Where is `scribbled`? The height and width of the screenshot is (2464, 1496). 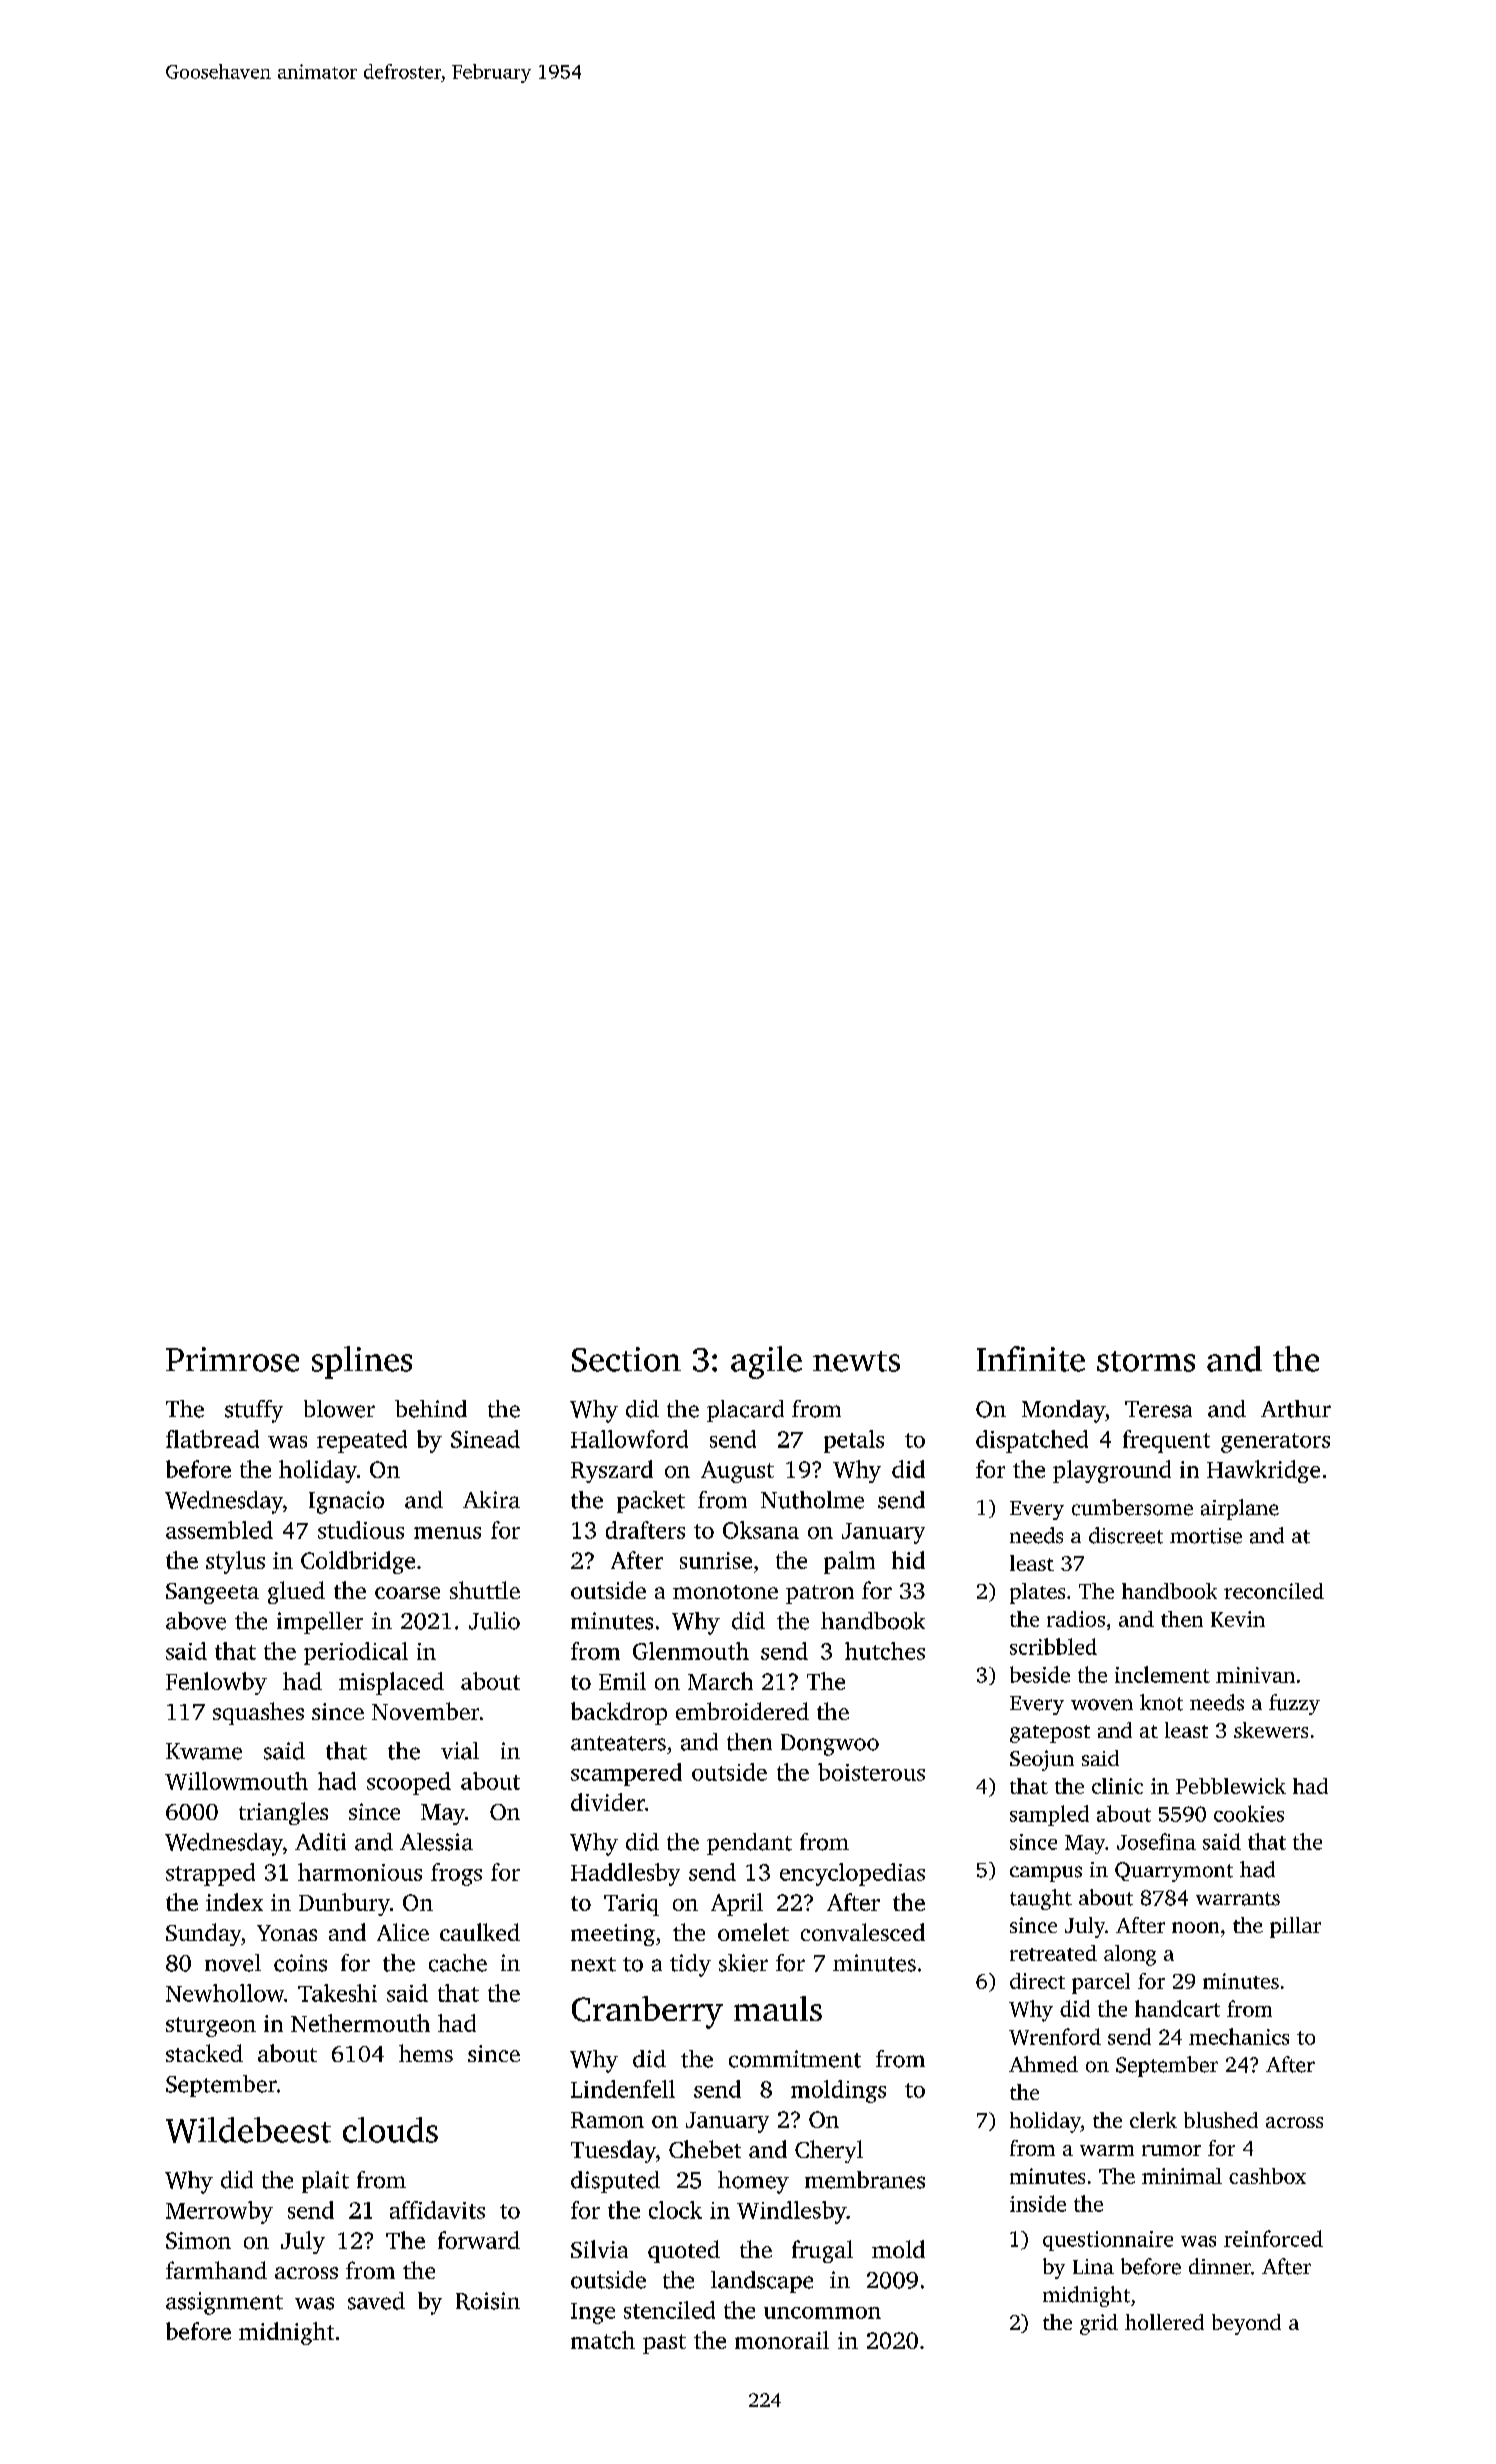 scribbled is located at coordinates (1053, 1646).
